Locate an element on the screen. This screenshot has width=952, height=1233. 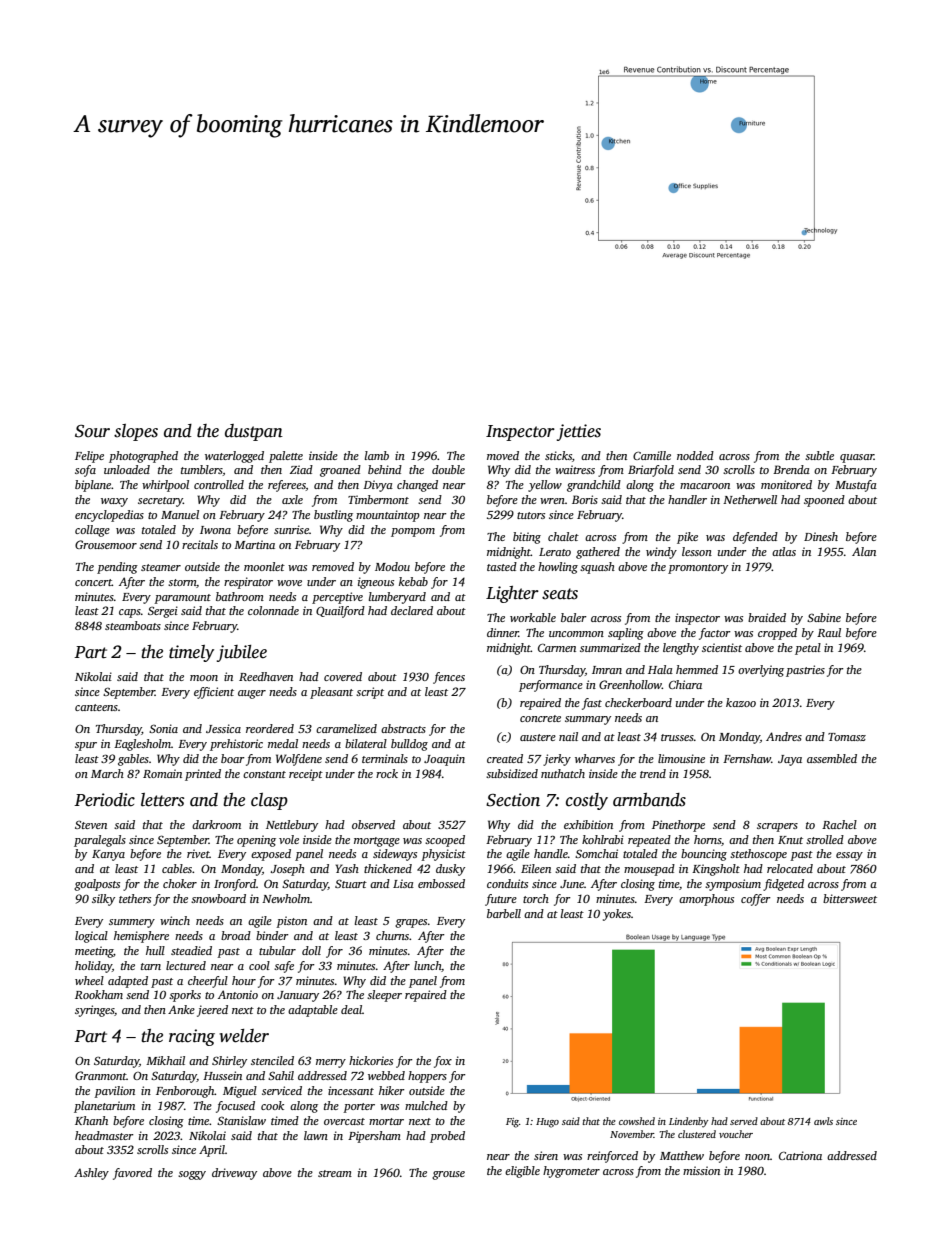
eligible is located at coordinates (522, 1172).
